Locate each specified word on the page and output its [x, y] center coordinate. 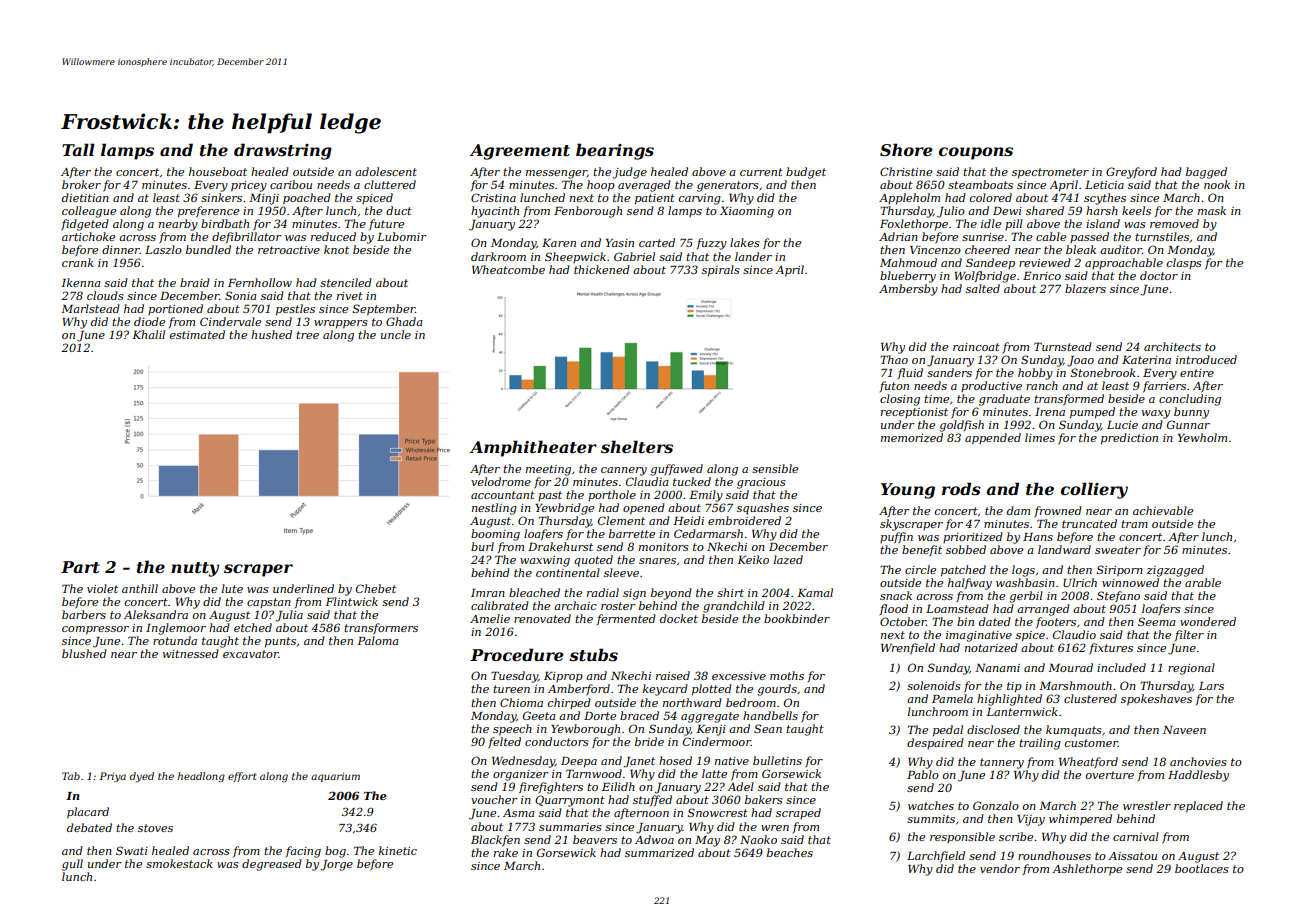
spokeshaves [1156, 700]
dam [1018, 510]
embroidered [744, 520]
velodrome [501, 481]
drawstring [283, 151]
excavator [251, 654]
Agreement [520, 152]
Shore [906, 149]
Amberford [579, 690]
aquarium [335, 777]
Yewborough [585, 730]
